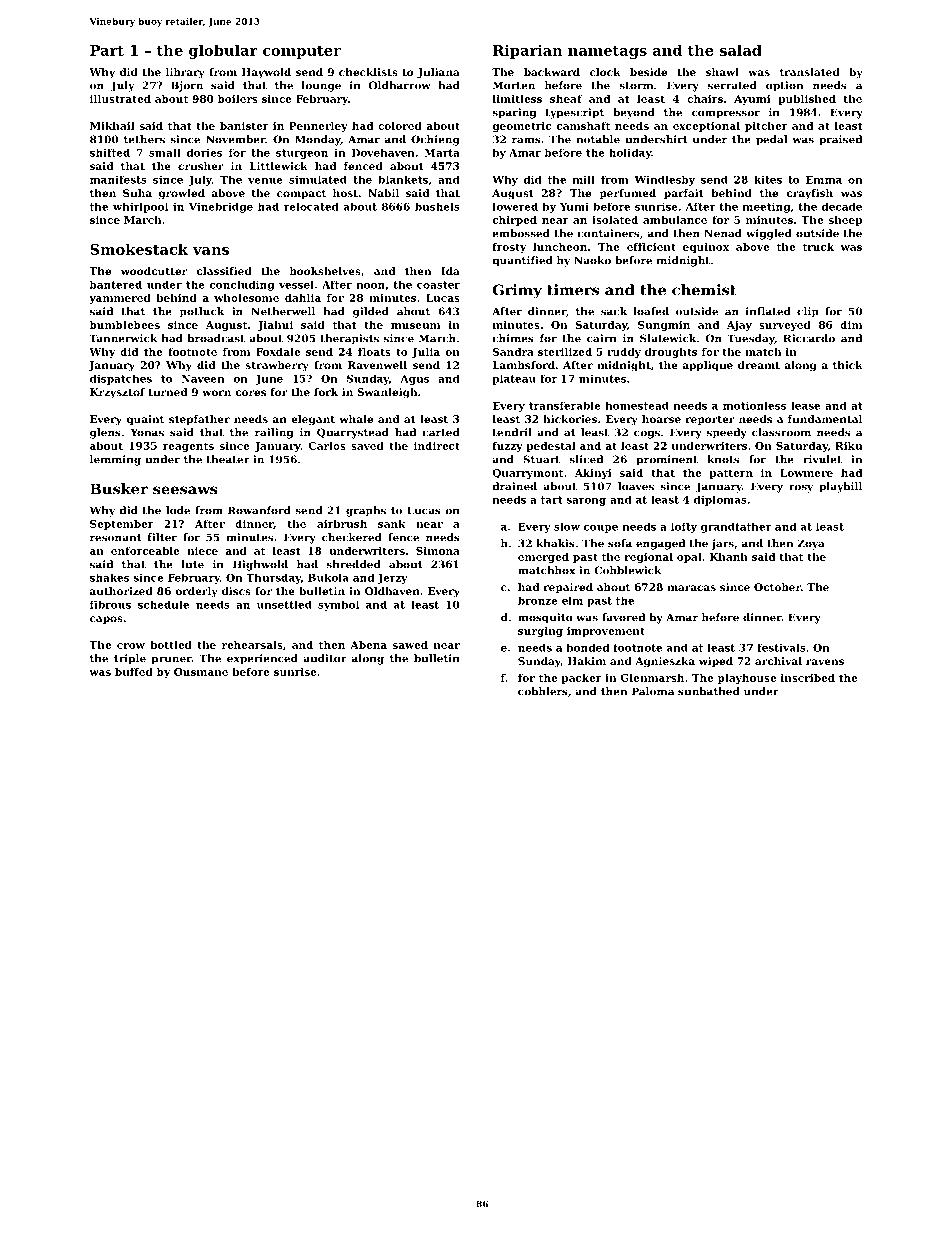 This document has height=1233, width=952. Describe the element at coordinates (302, 52) in the document. I see `computer` at that location.
